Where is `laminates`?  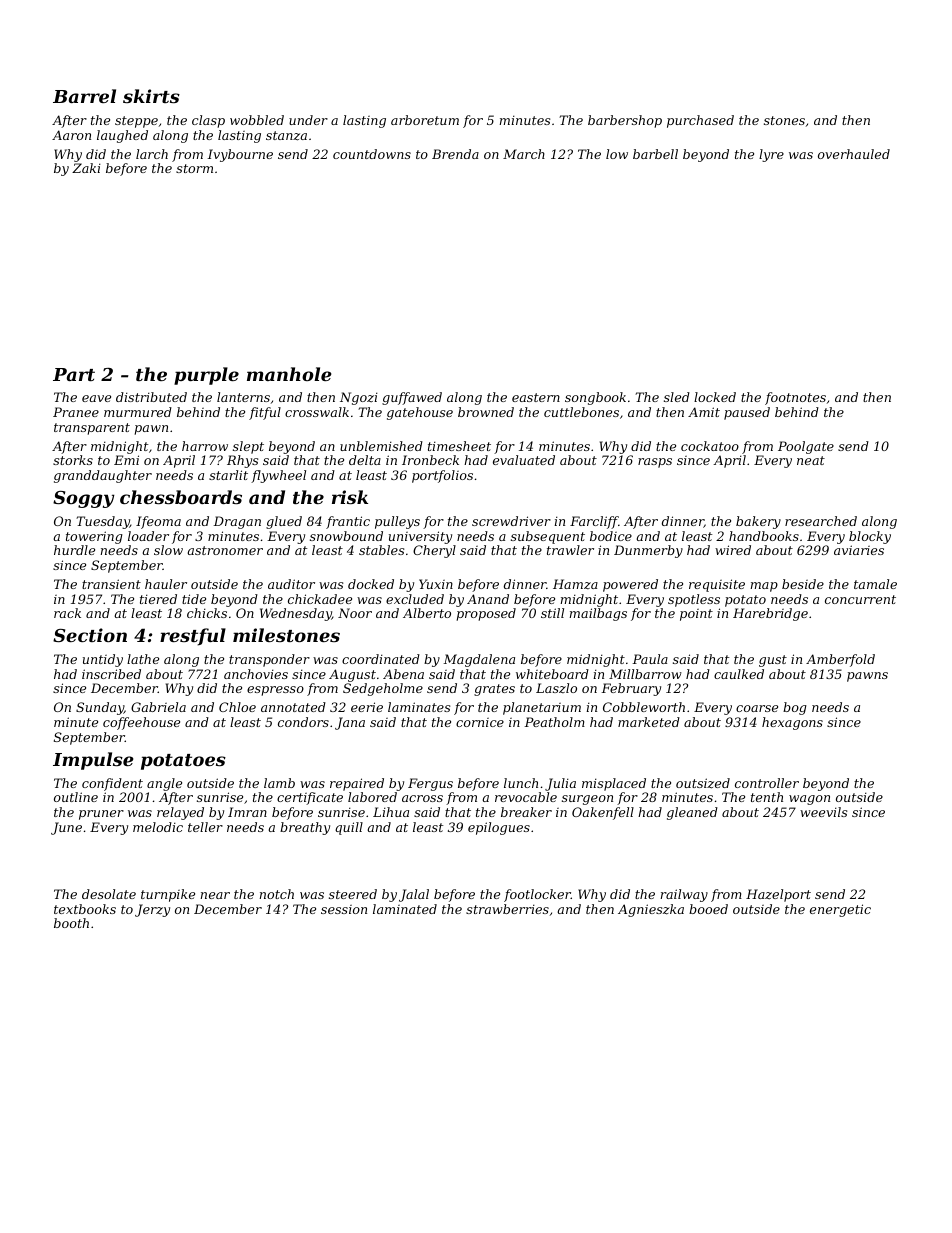
laminates is located at coordinates (419, 707).
